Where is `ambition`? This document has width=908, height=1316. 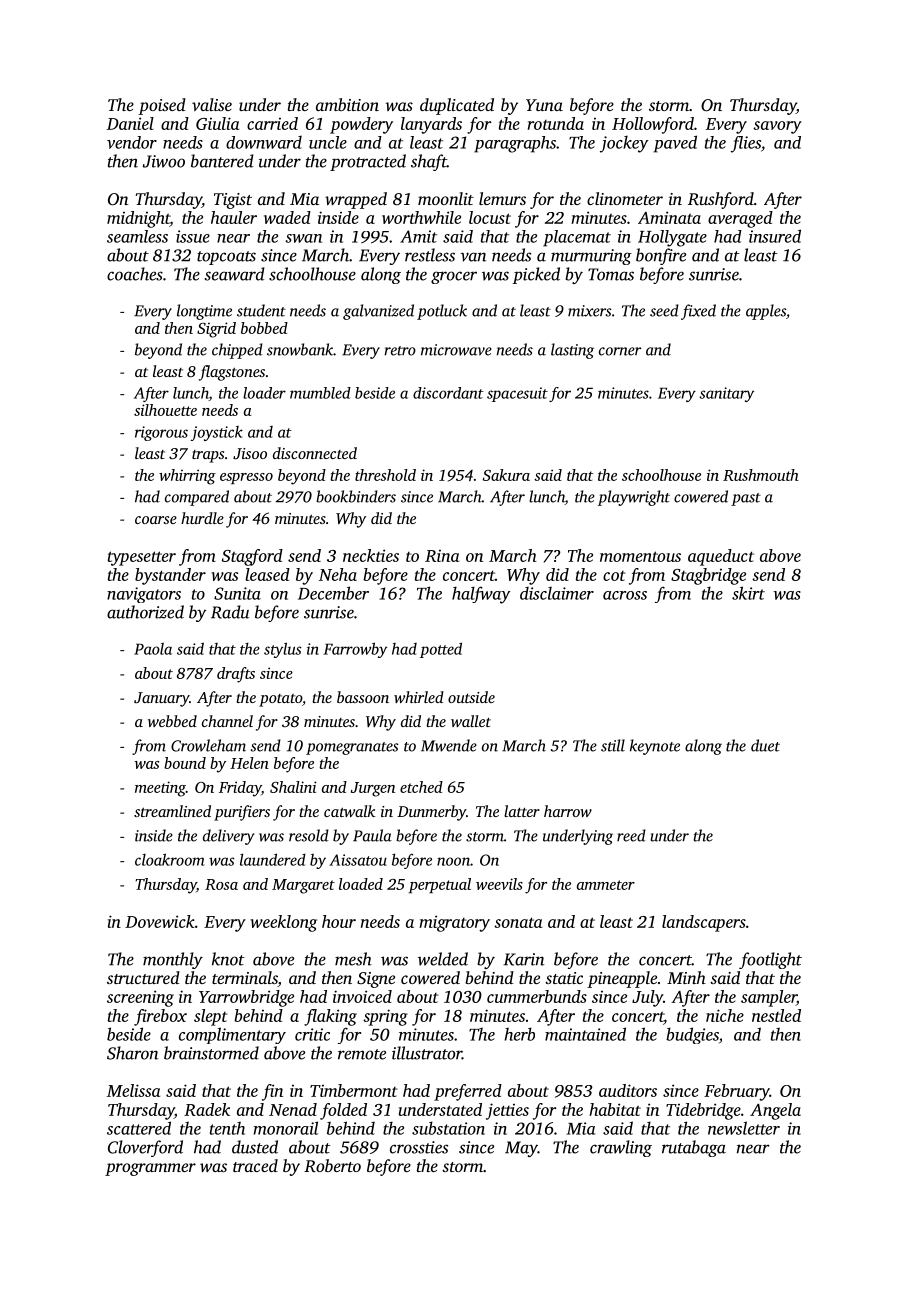
ambition is located at coordinates (347, 104).
